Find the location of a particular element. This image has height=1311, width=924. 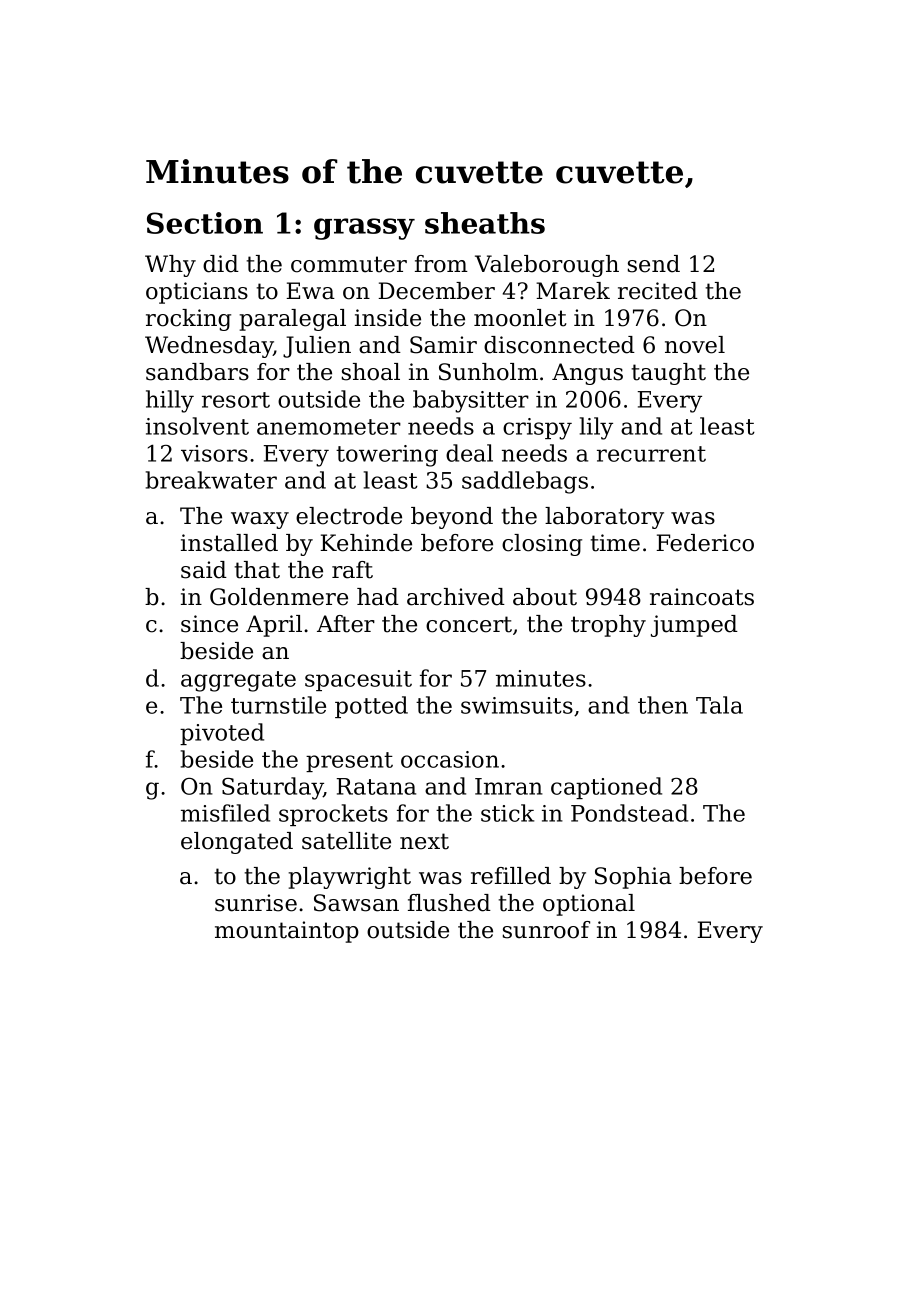

stick is located at coordinates (507, 813).
